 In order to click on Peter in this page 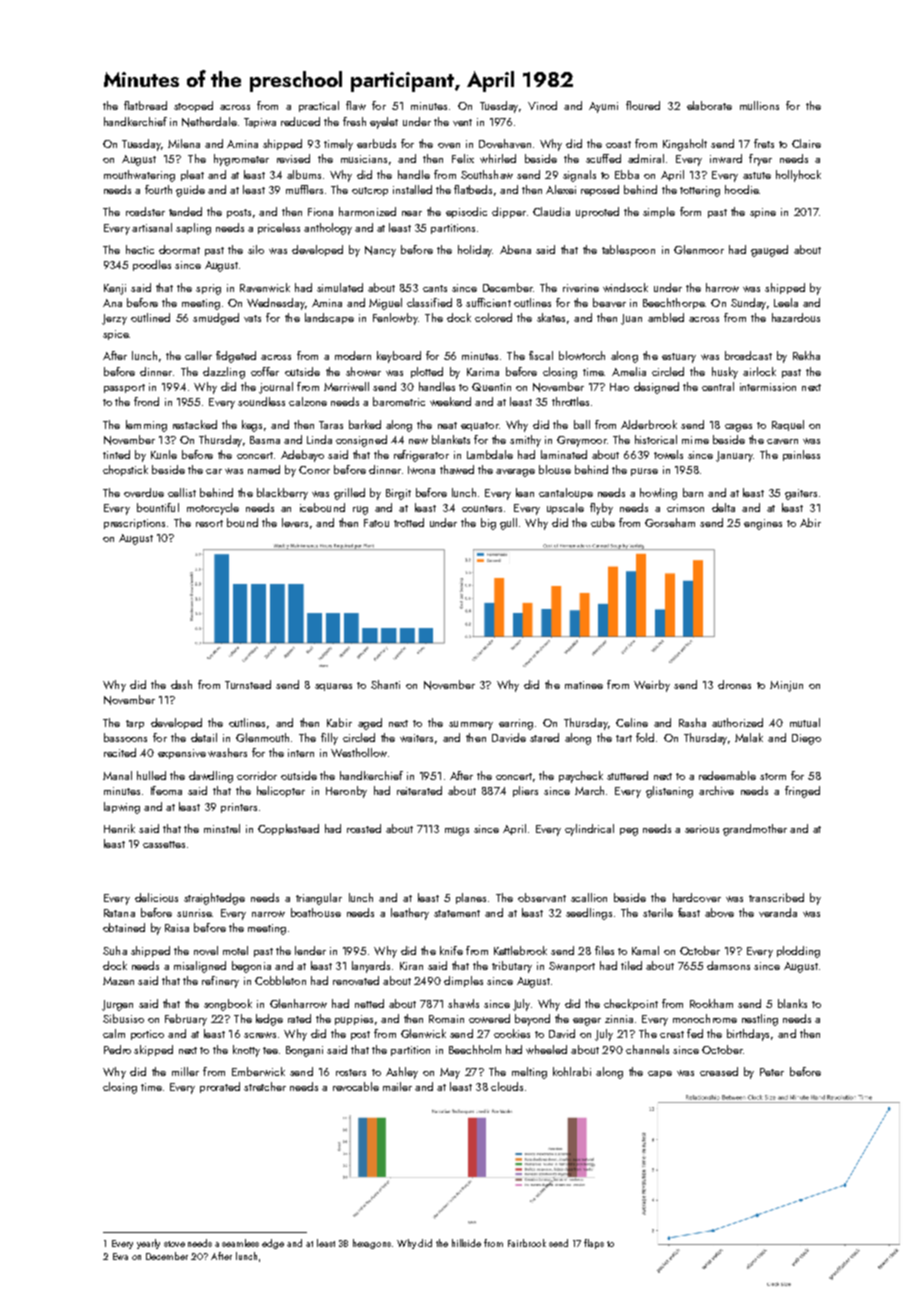, I will do `click(772, 1072)`.
